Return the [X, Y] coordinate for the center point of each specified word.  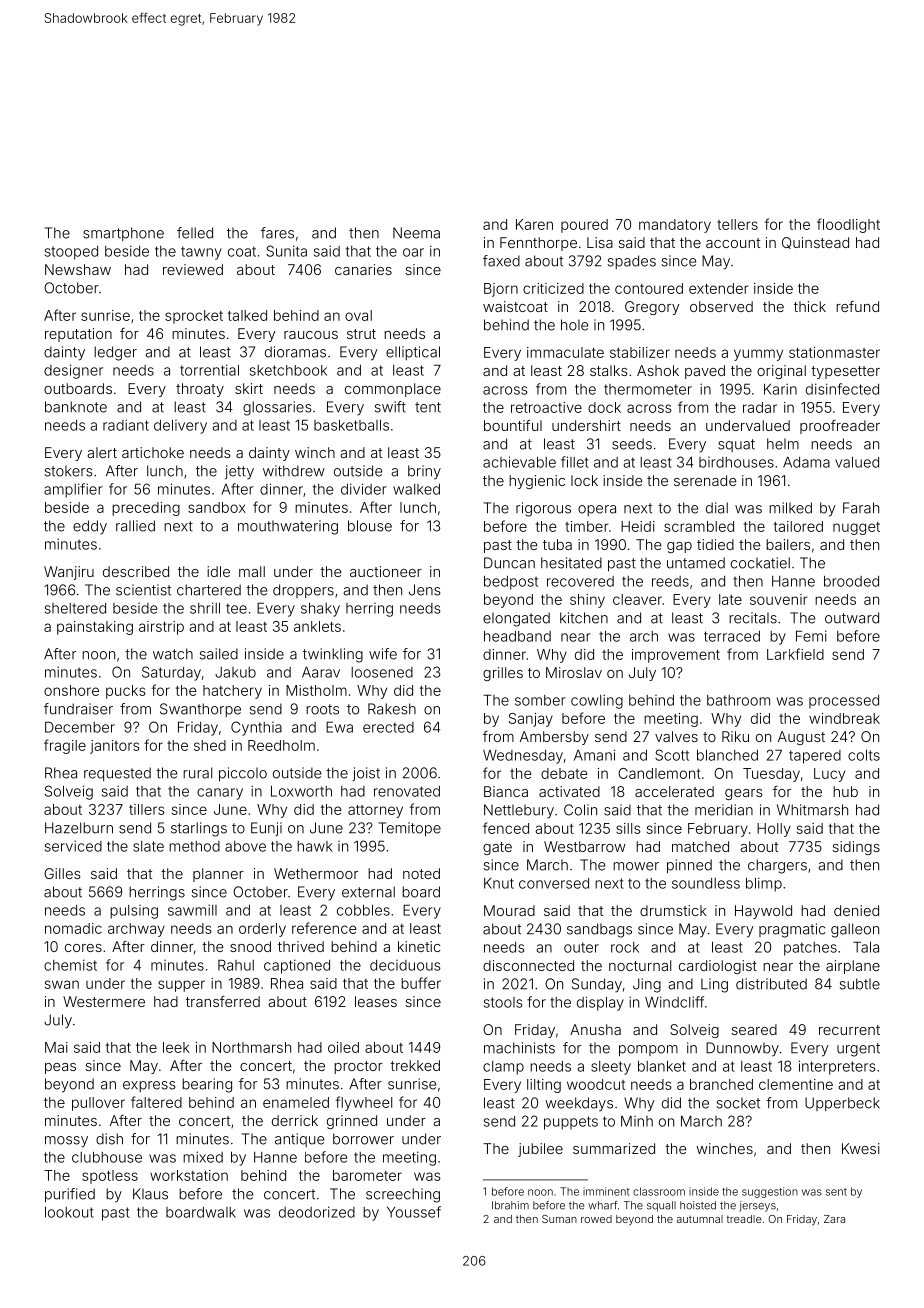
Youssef [414, 1212]
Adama [806, 462]
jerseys [757, 1206]
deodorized [317, 1212]
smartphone [123, 234]
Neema [416, 233]
